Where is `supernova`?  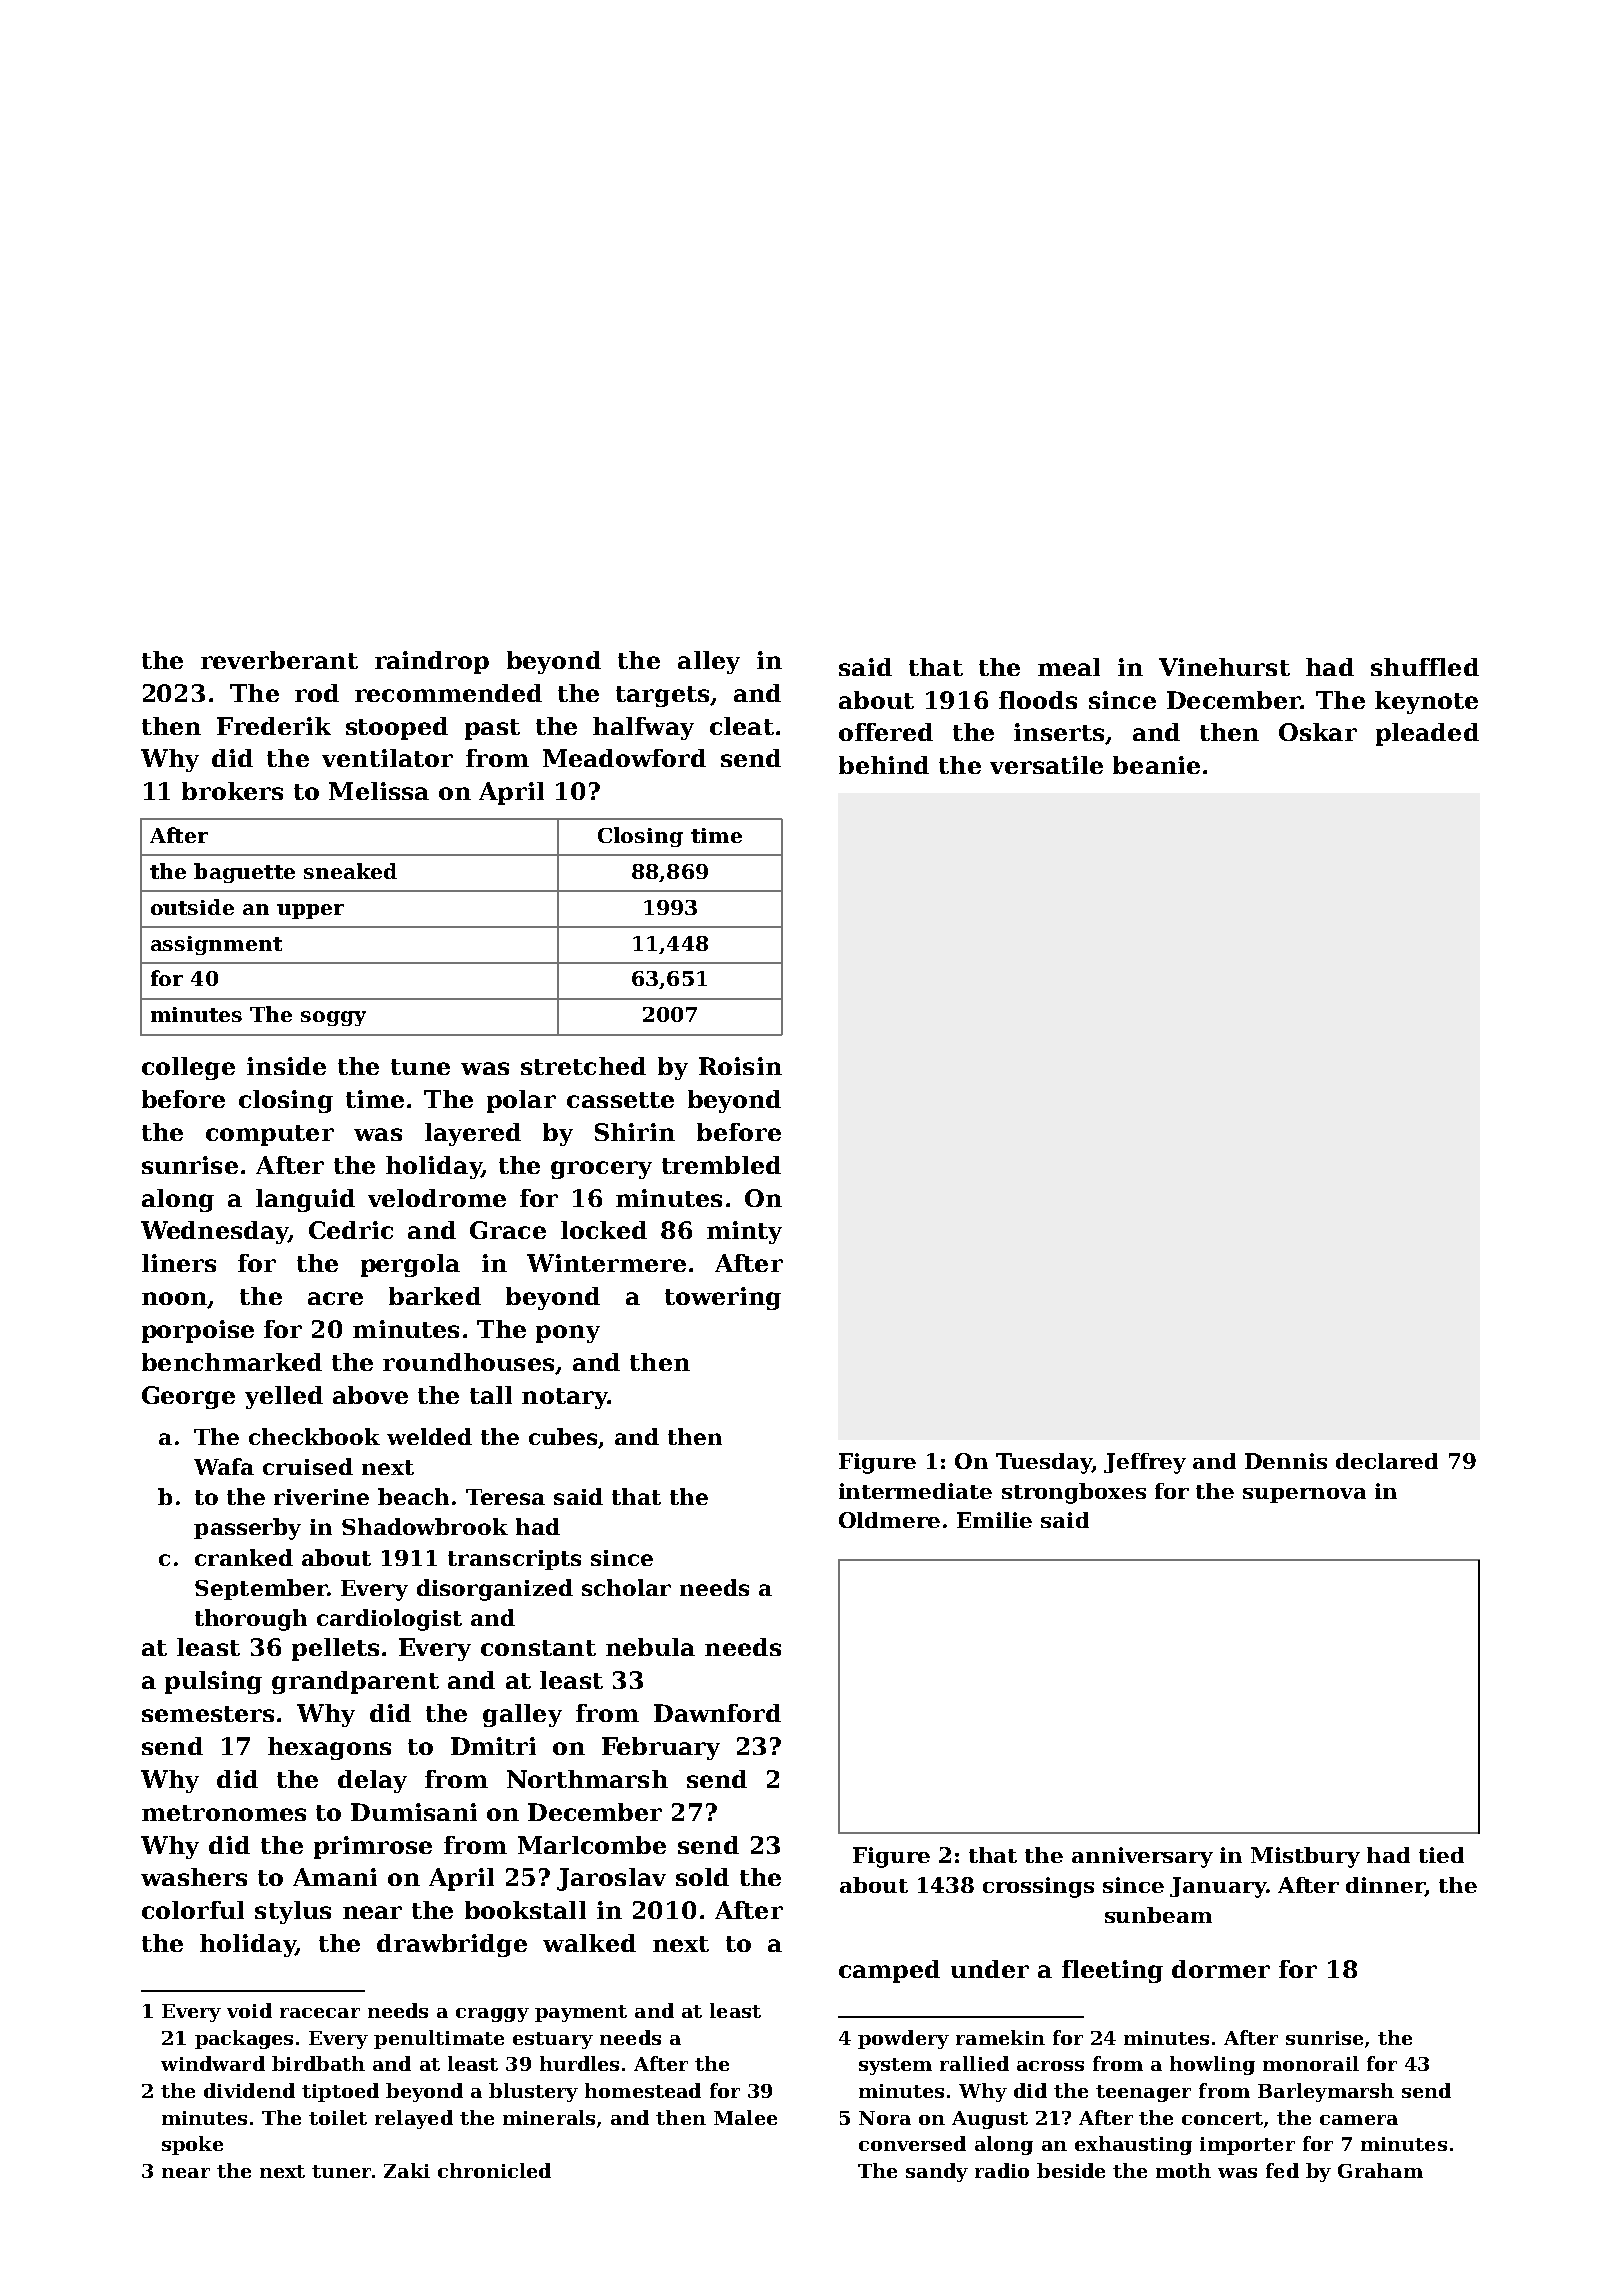 supernova is located at coordinates (1304, 1495).
